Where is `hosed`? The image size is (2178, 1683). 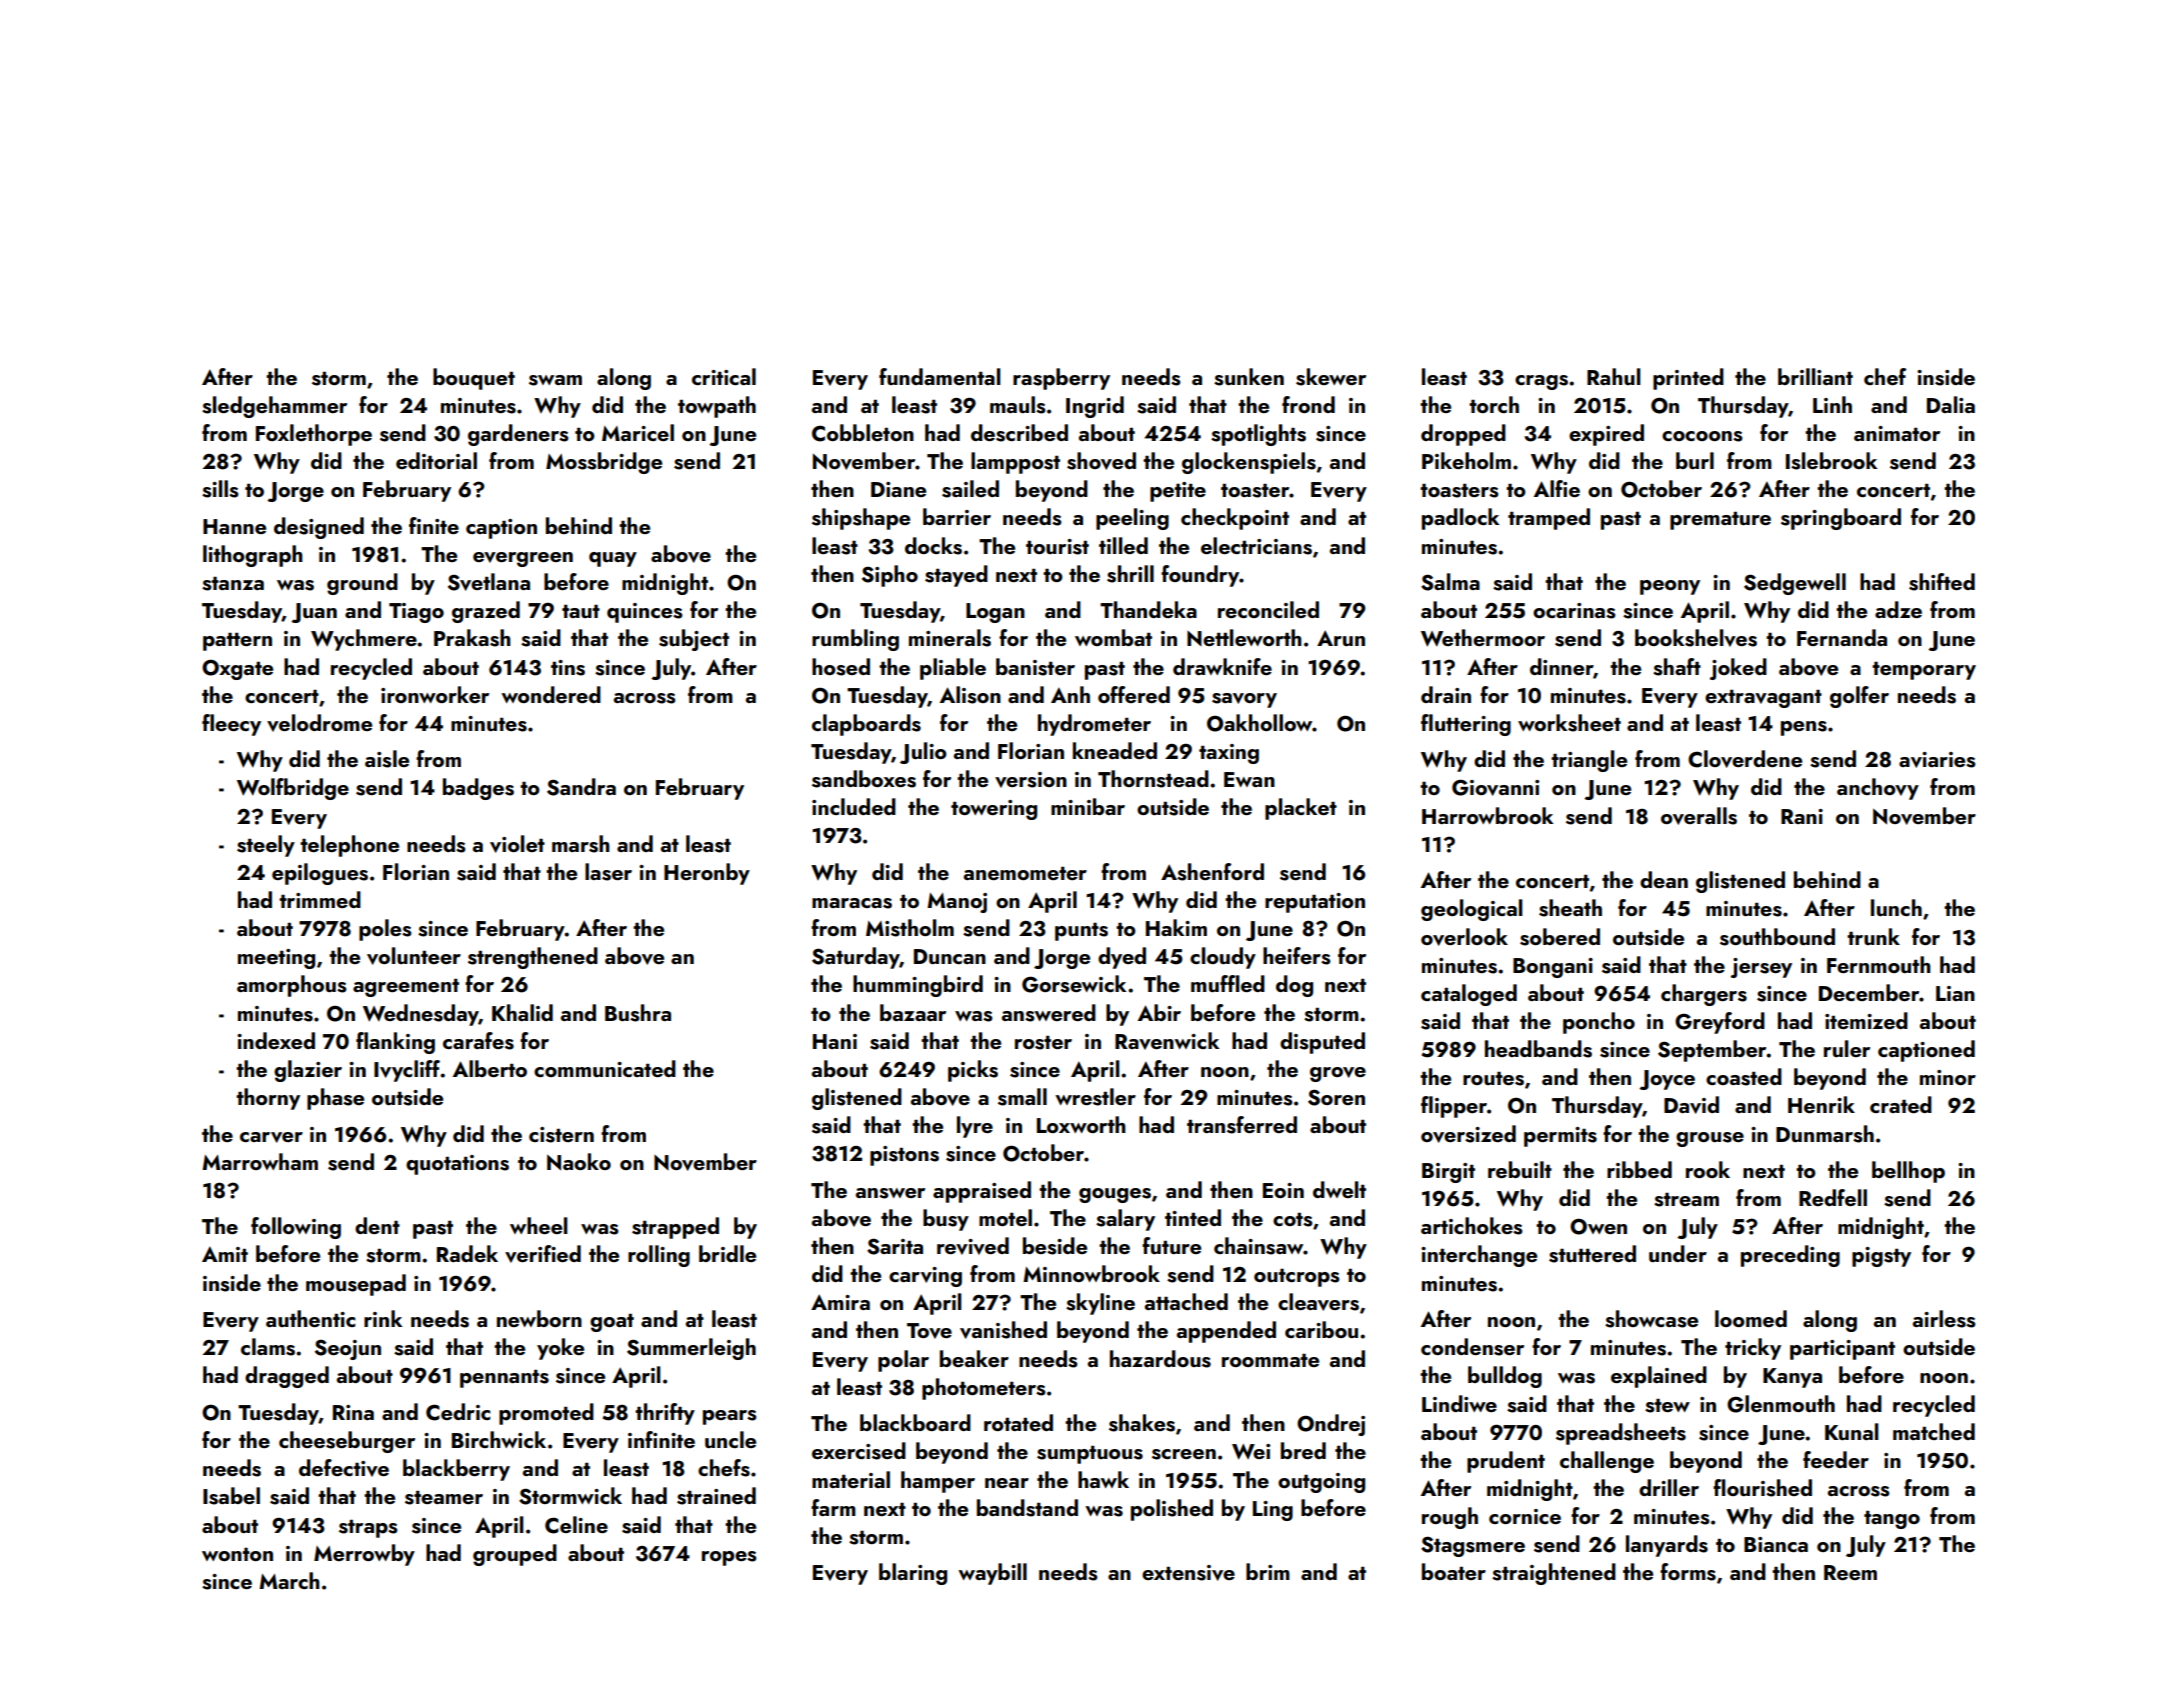
hosed is located at coordinates (841, 667).
